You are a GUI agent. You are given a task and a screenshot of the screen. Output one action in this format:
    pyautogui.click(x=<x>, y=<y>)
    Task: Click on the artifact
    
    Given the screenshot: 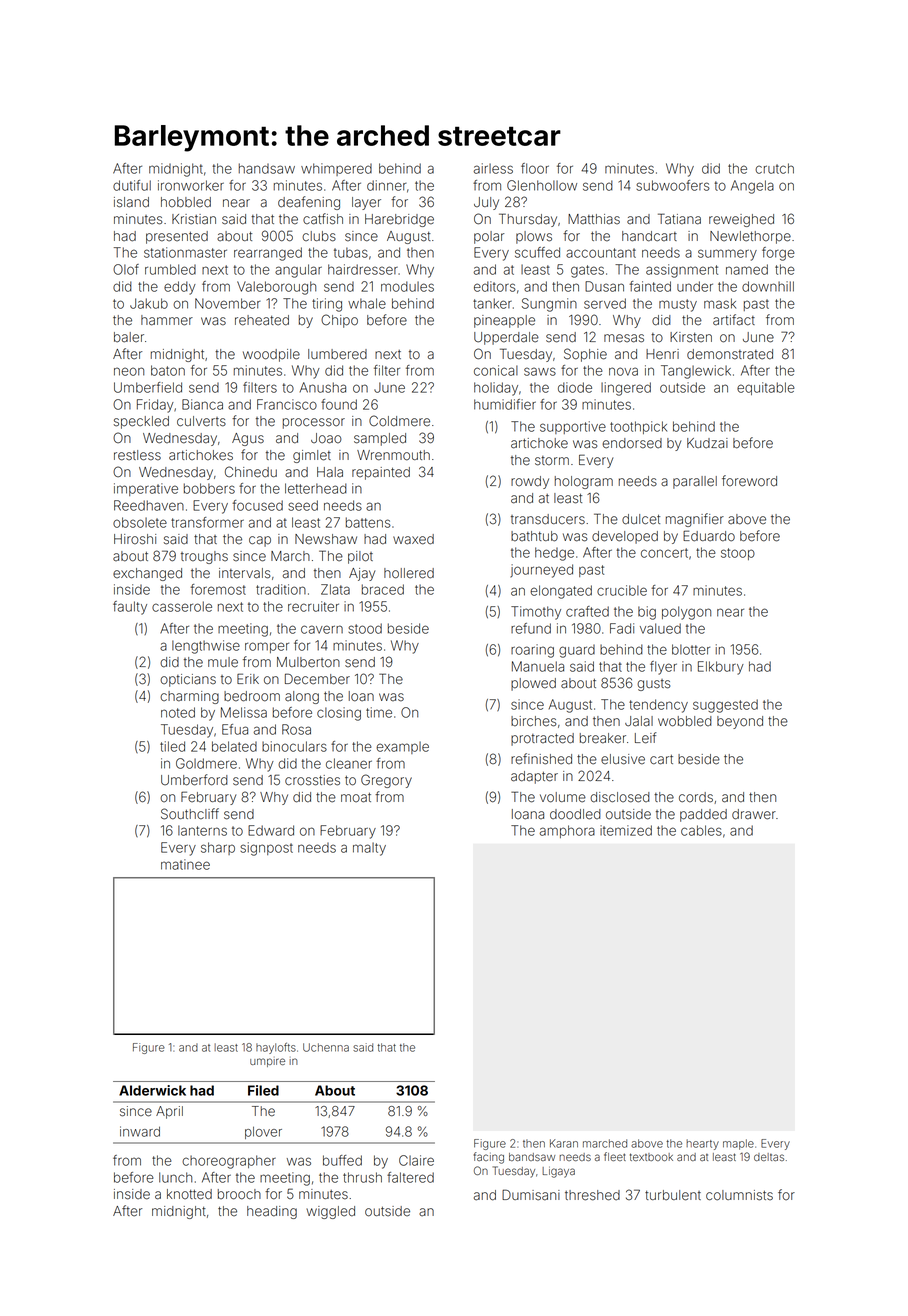 What is the action you would take?
    pyautogui.click(x=734, y=320)
